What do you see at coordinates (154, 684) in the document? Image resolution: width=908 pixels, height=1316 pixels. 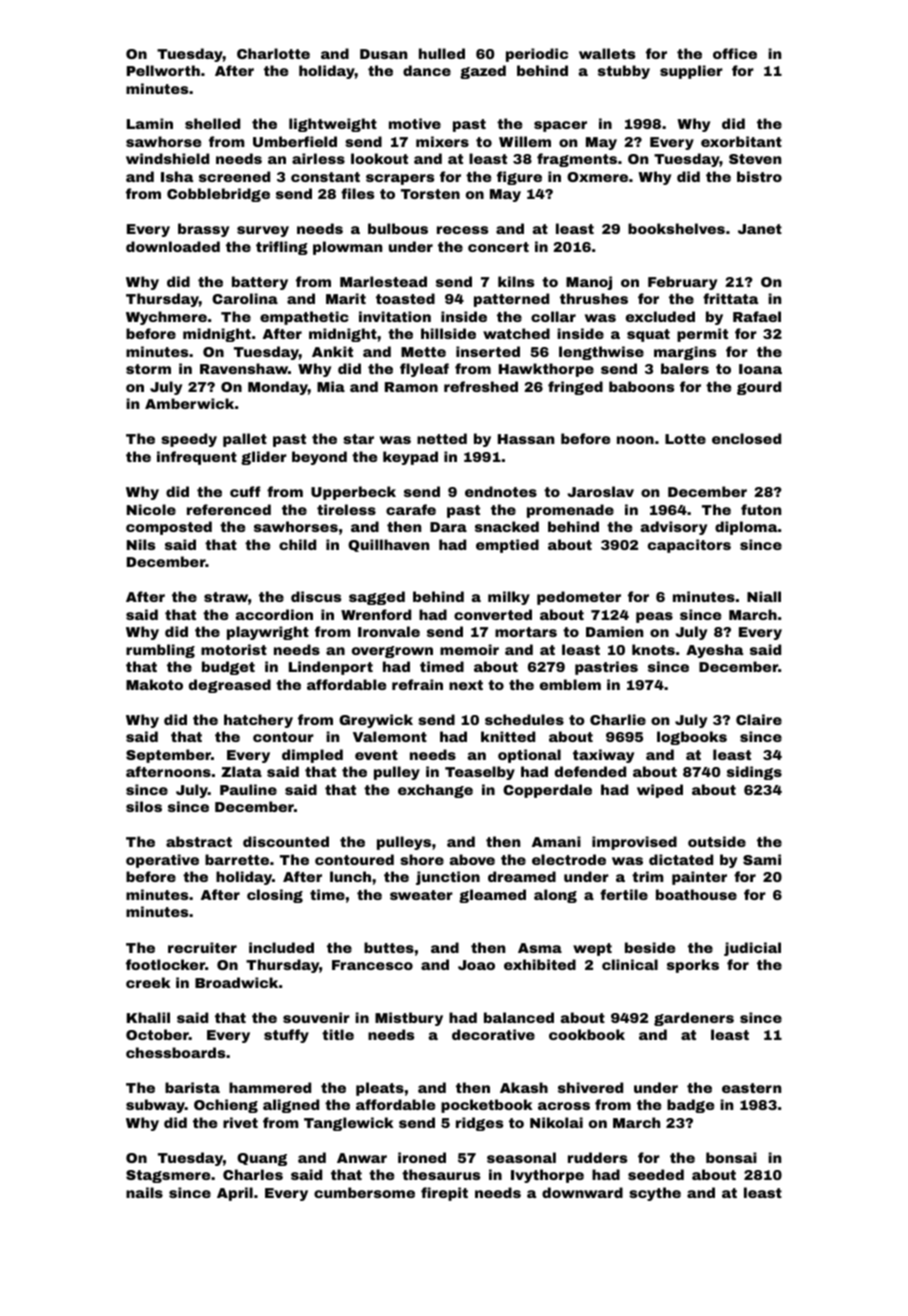 I see `Makoto` at bounding box center [154, 684].
